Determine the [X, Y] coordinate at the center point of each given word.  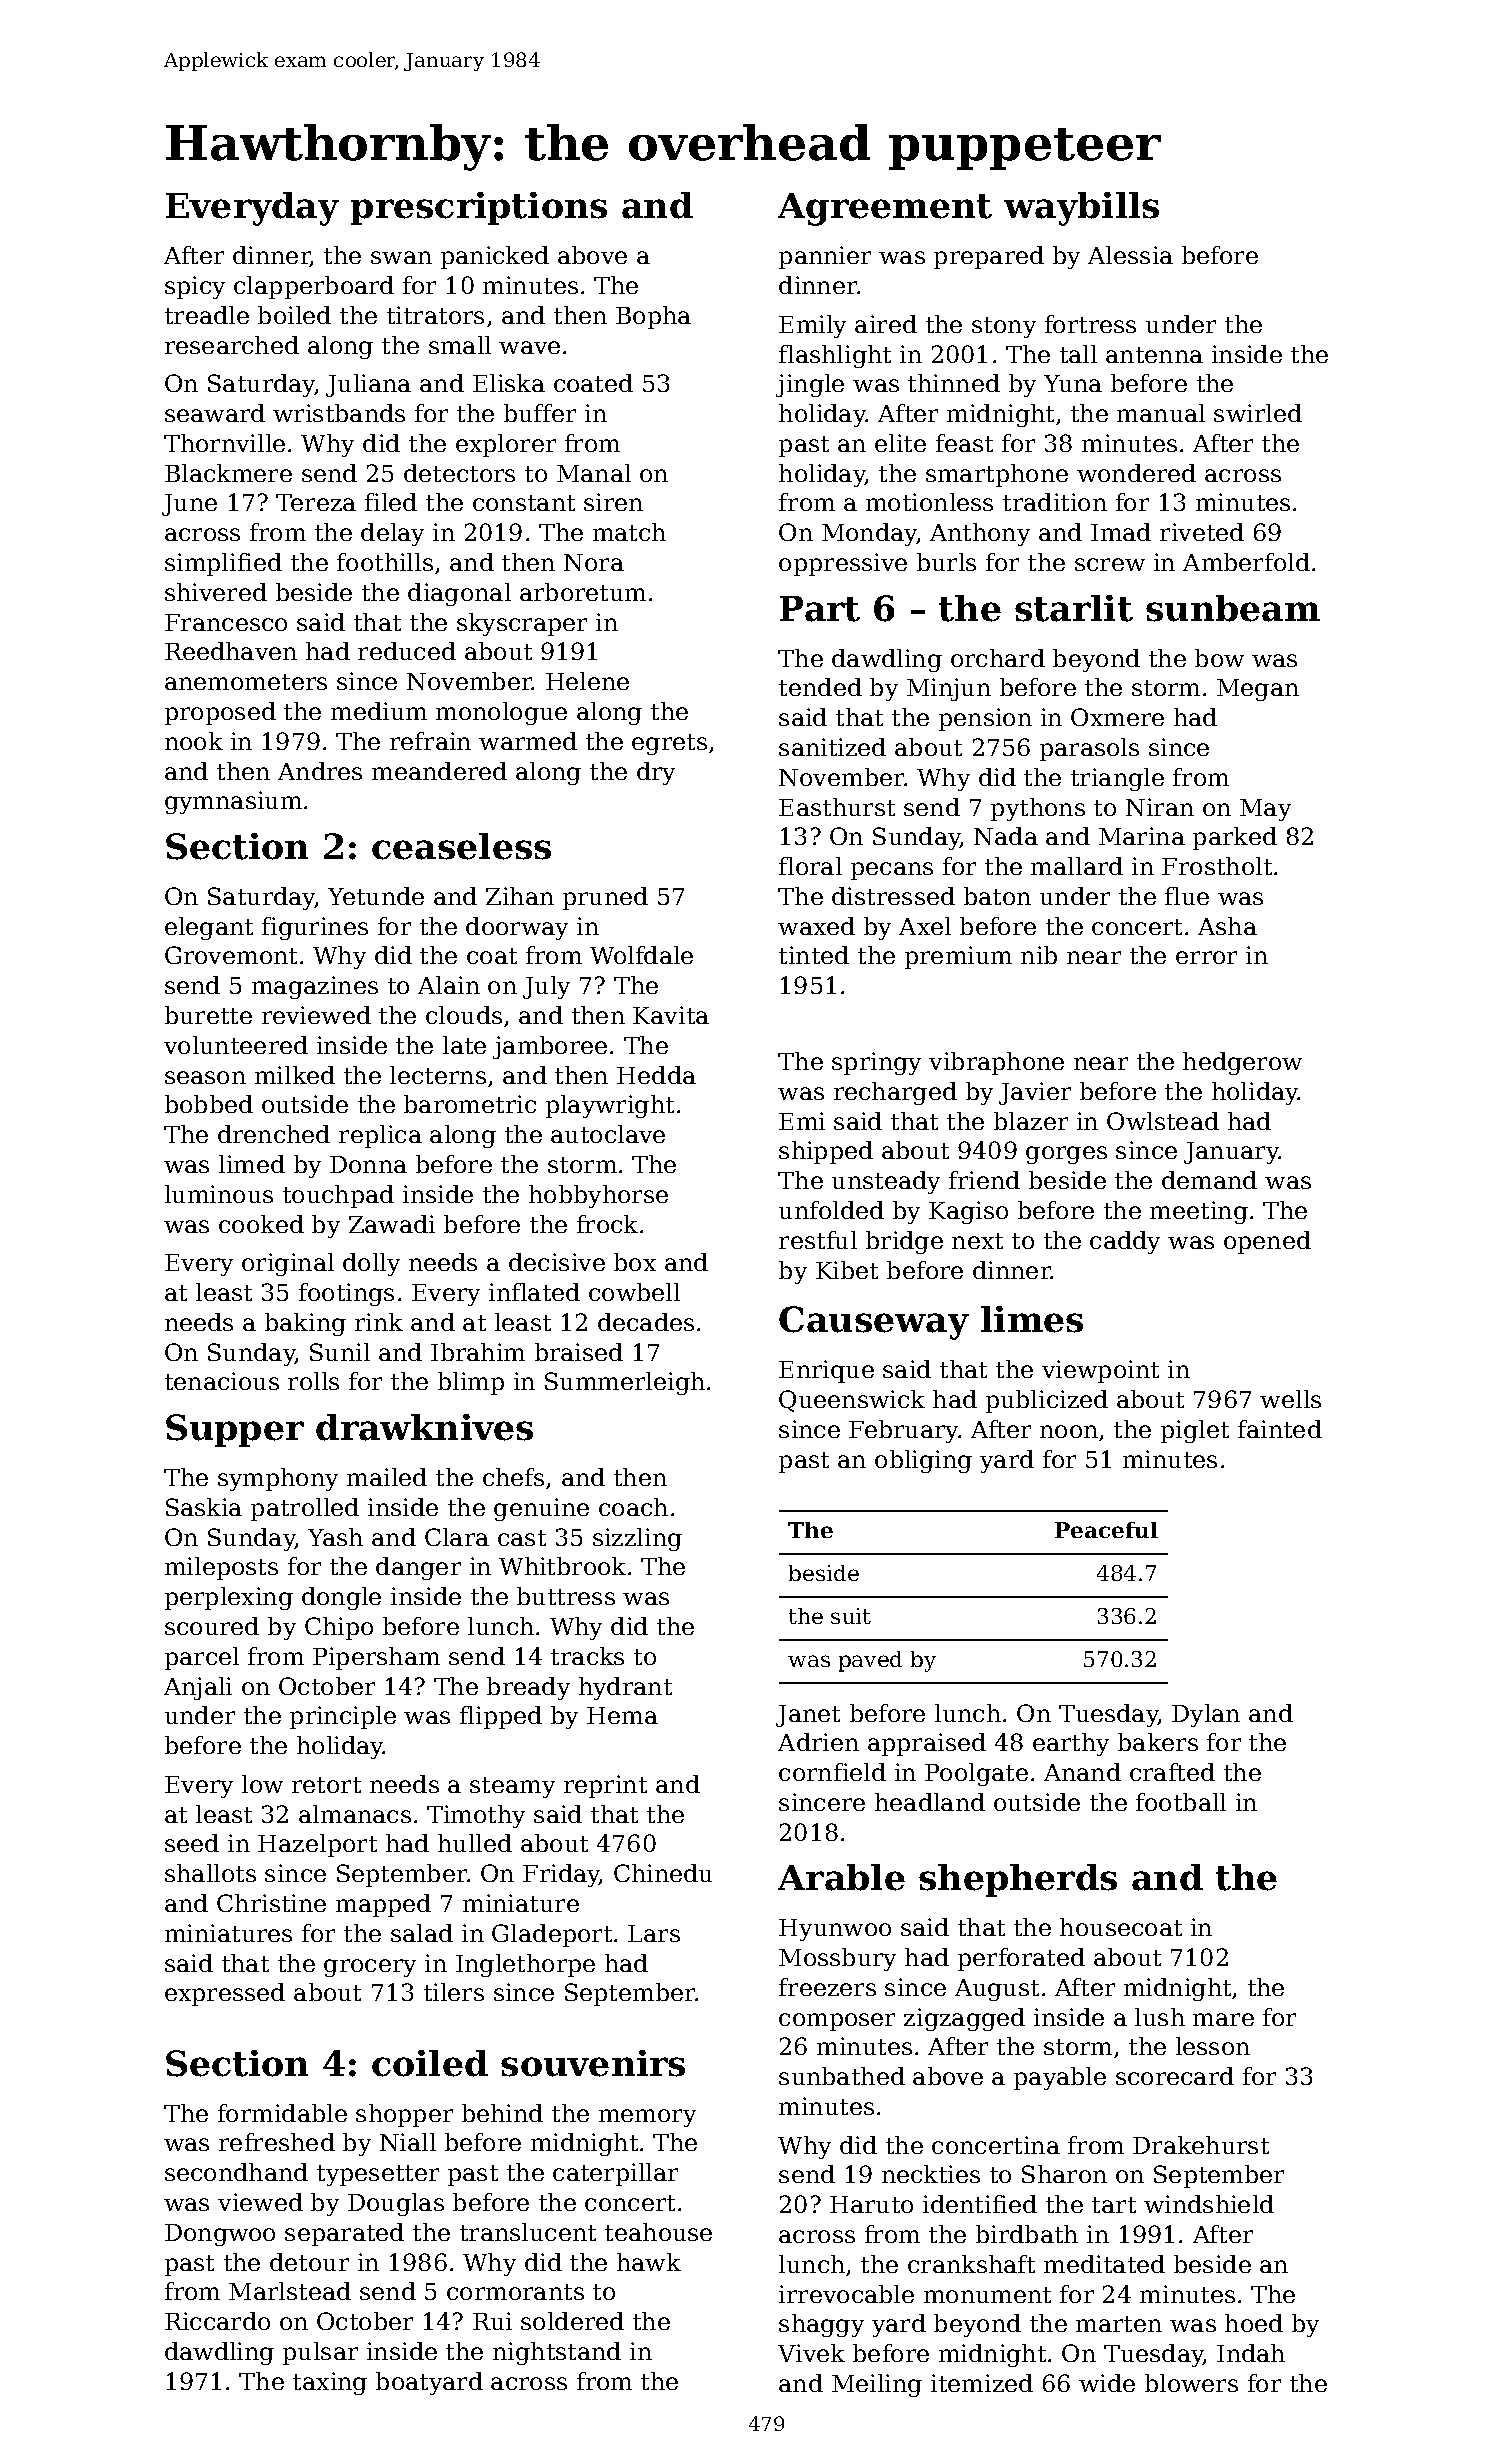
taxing [330, 2383]
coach [633, 1507]
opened [1267, 1242]
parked [1235, 838]
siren [613, 502]
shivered [216, 592]
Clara [457, 1537]
